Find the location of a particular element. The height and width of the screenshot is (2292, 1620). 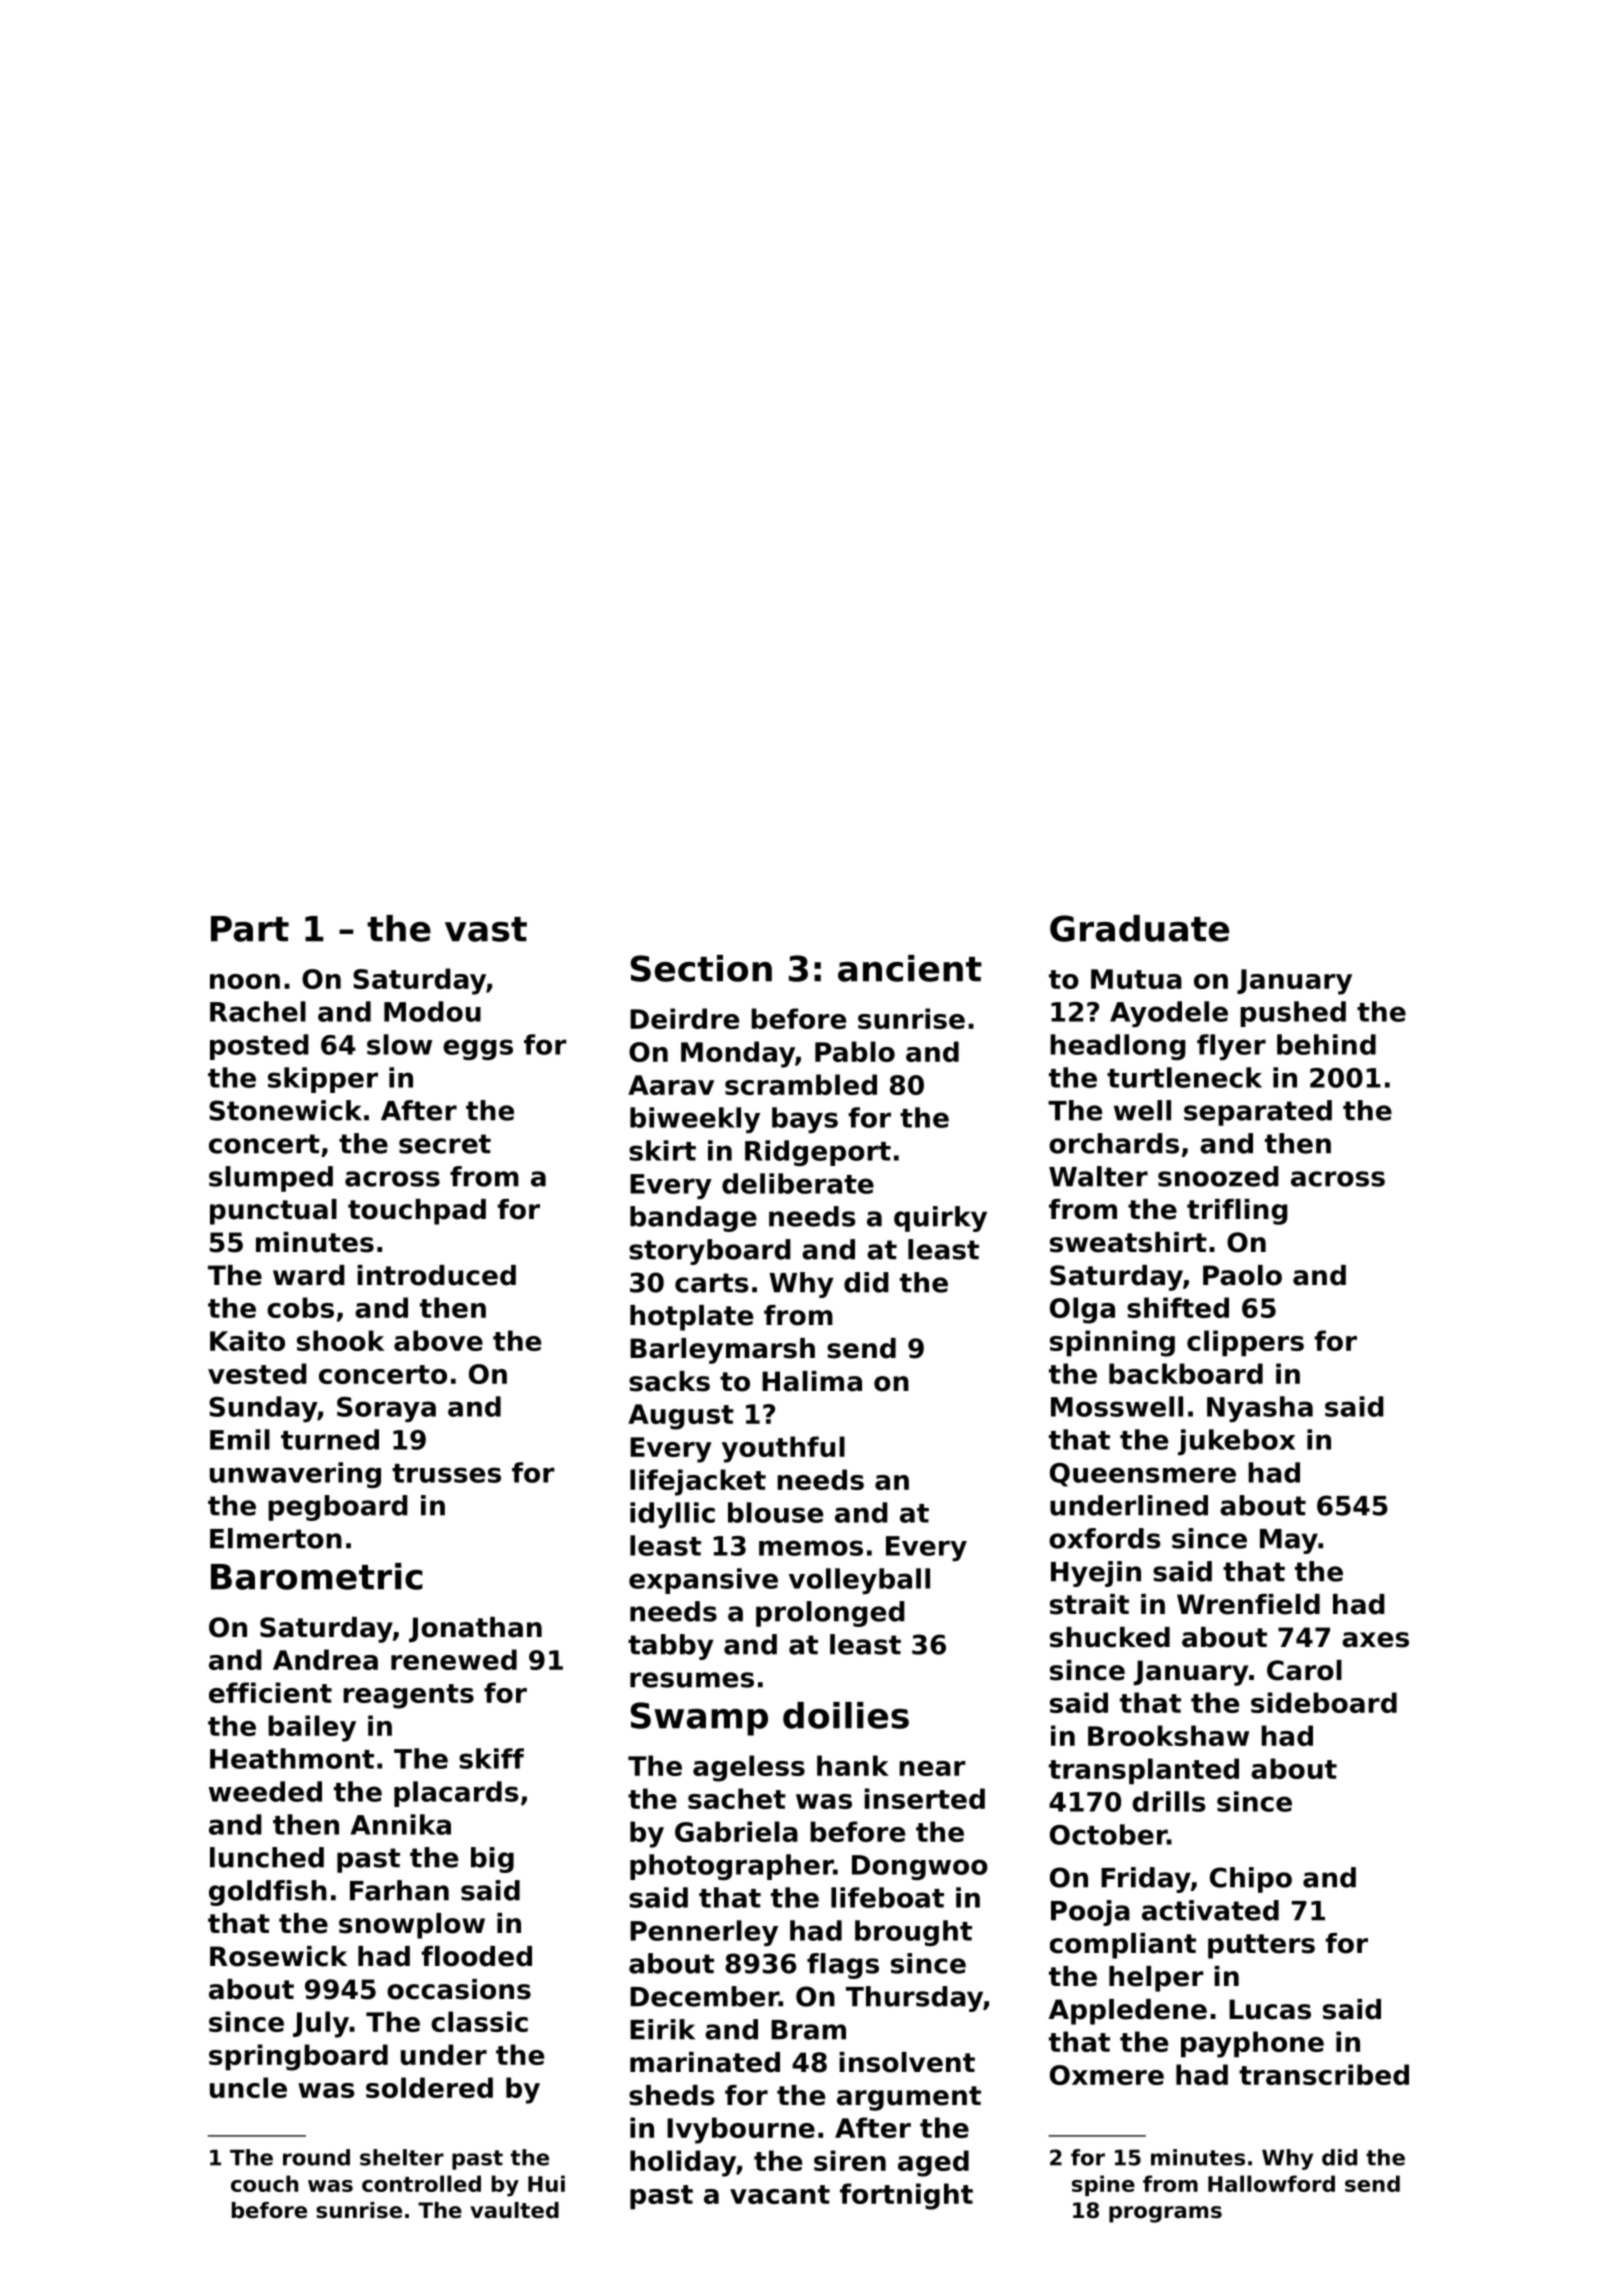

jukebox is located at coordinates (1236, 1442).
